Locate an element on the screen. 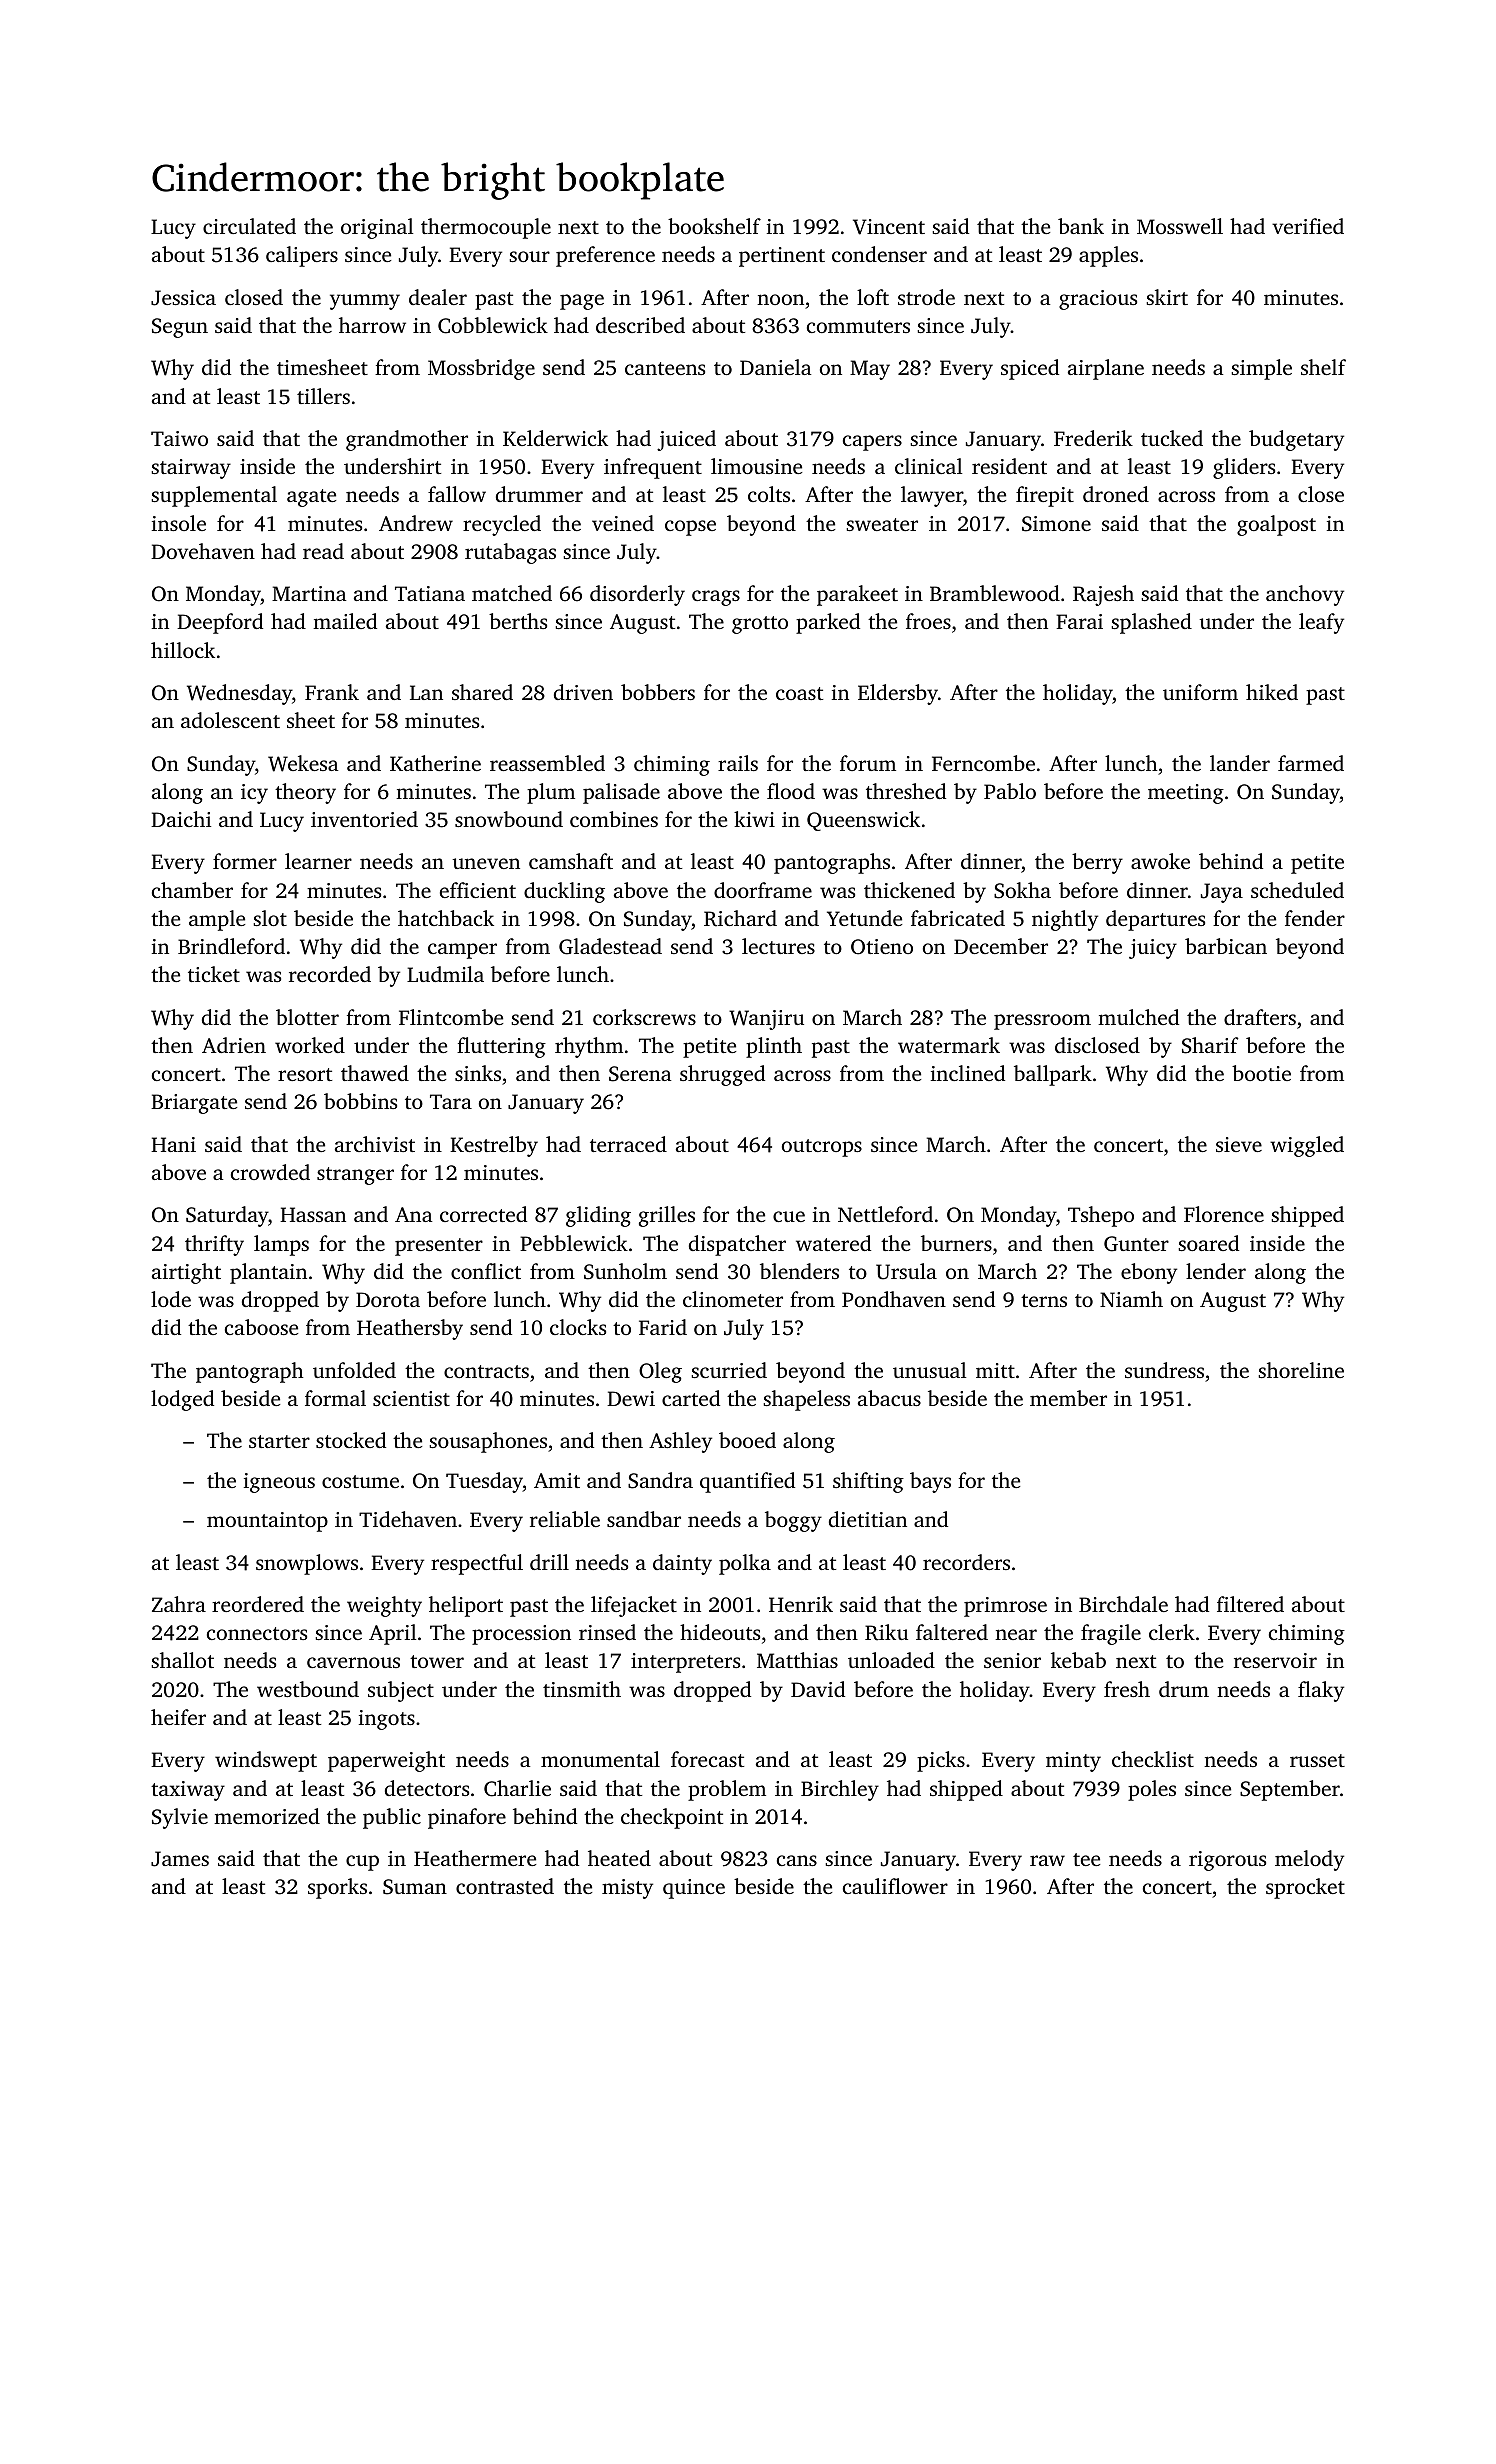 This screenshot has height=2464, width=1496. thermocouple is located at coordinates (486, 228).
